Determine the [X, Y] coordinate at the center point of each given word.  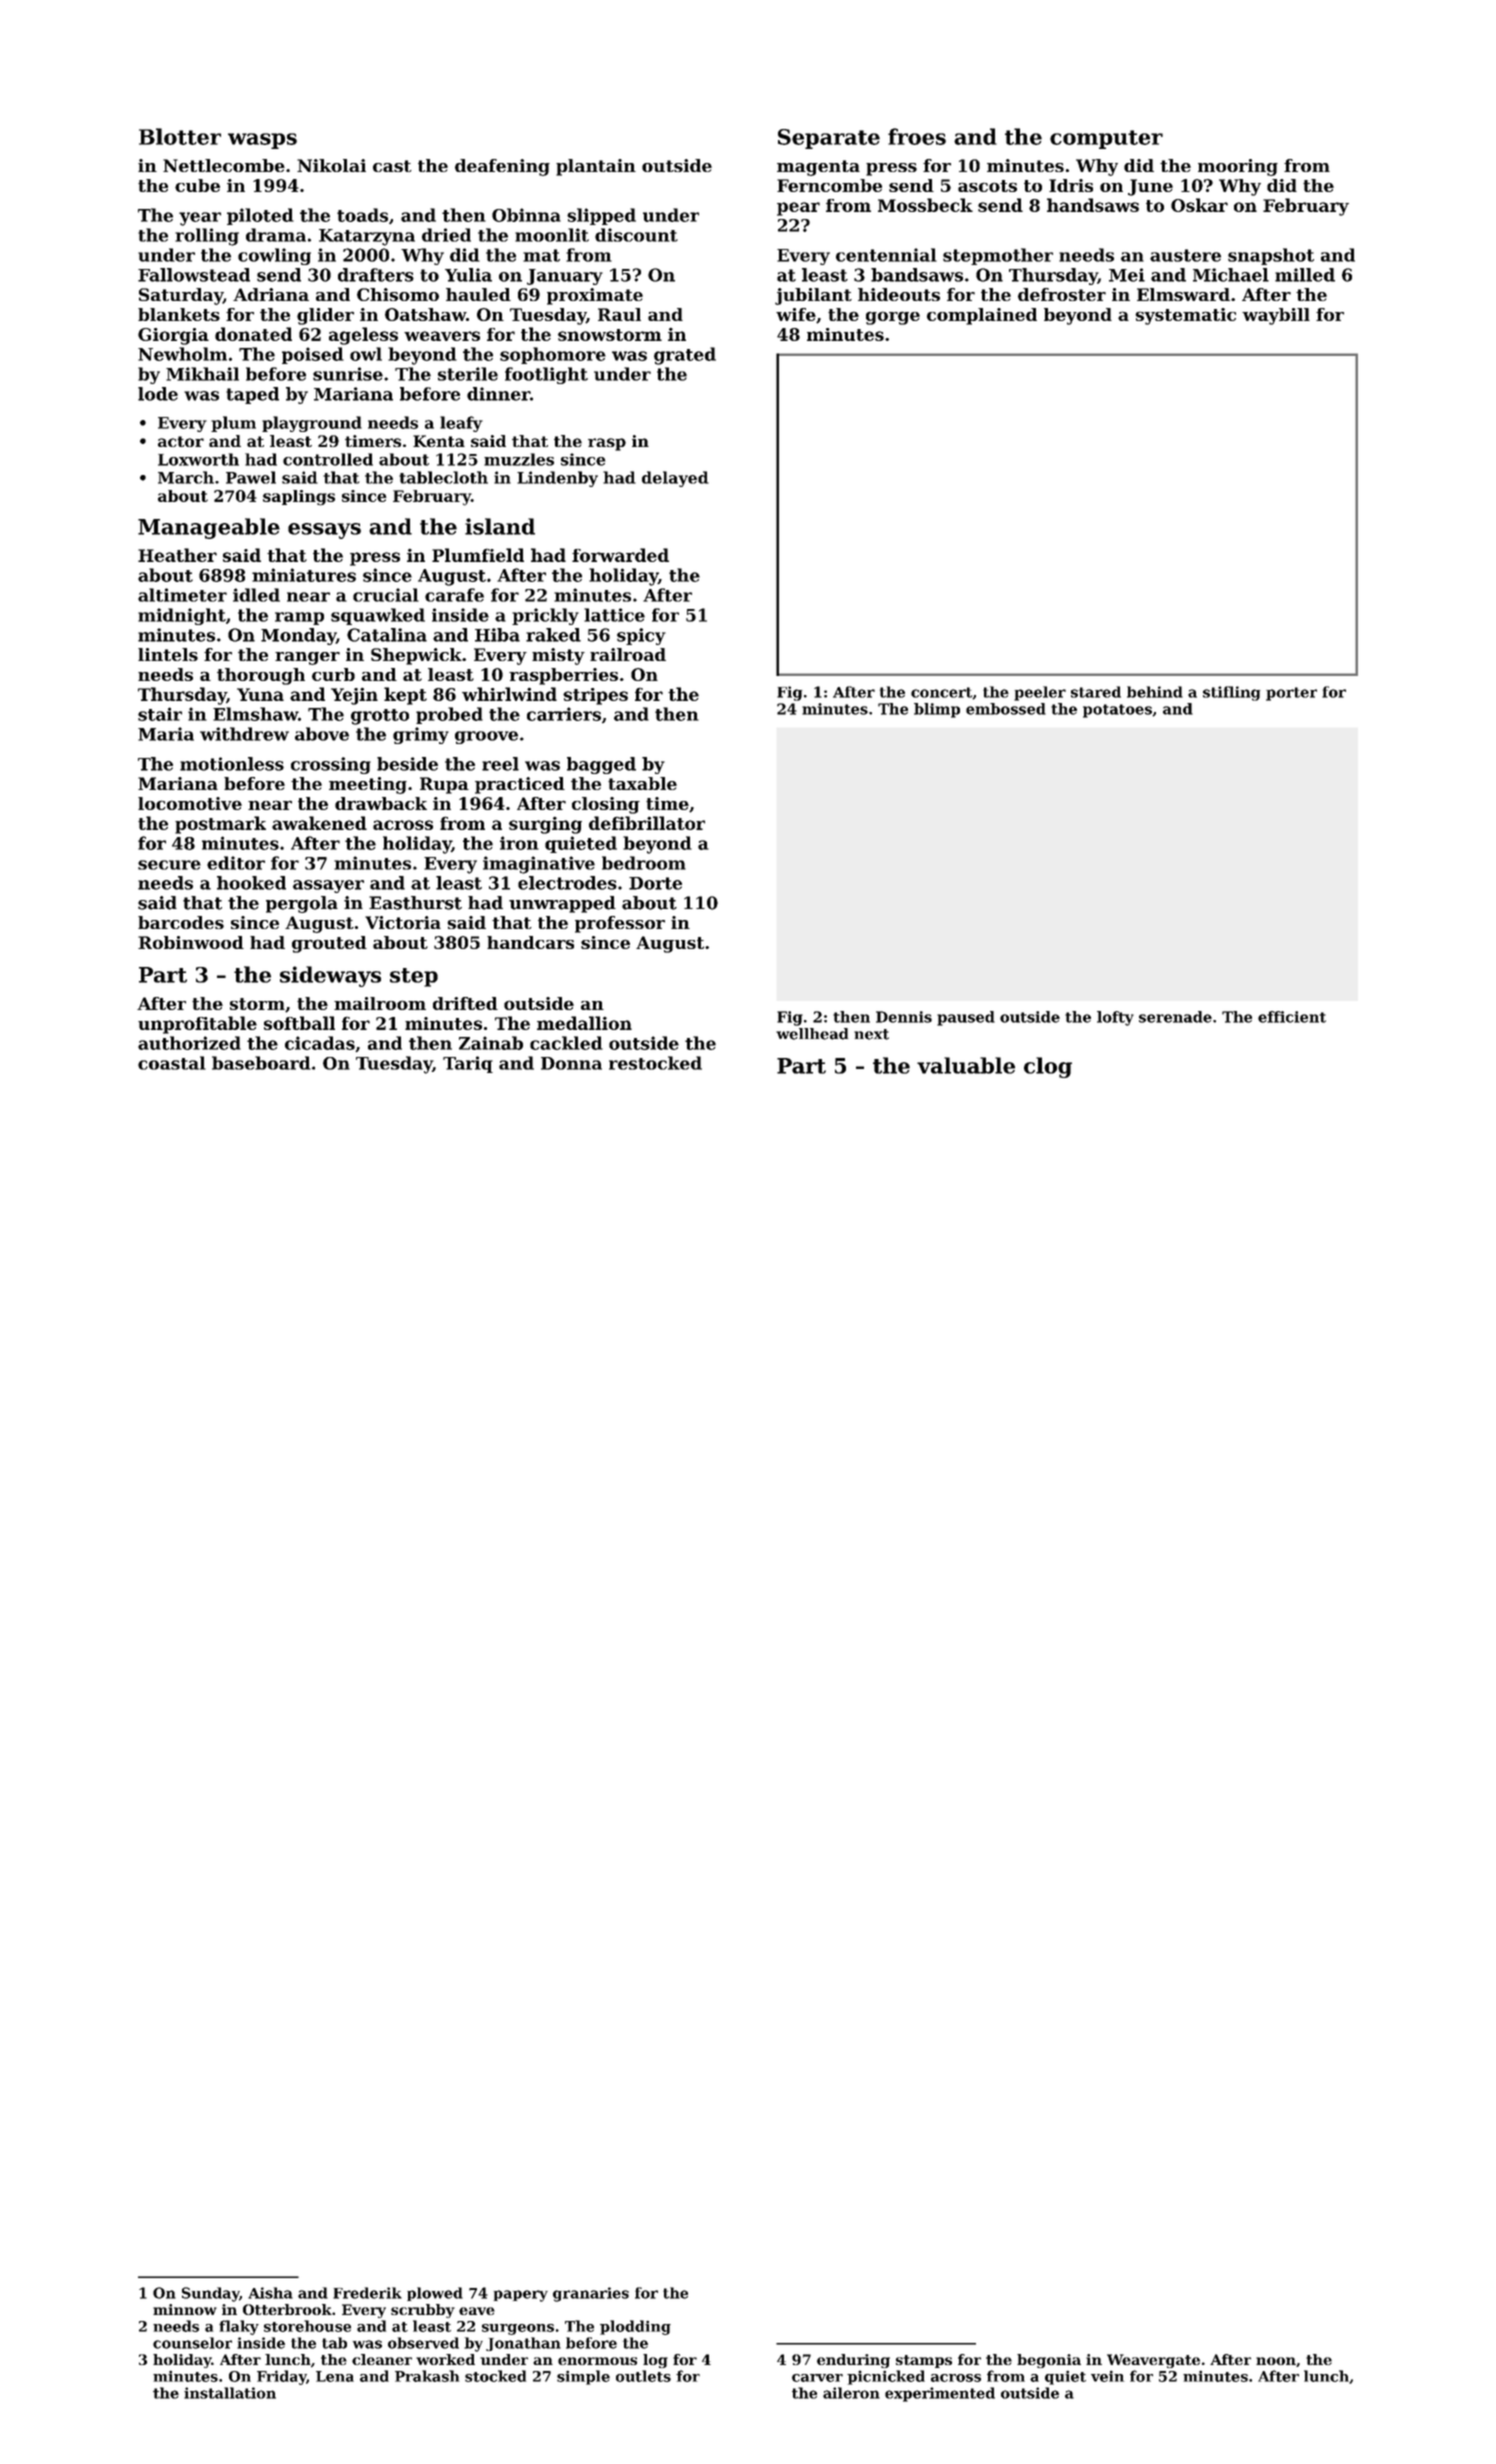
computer [1106, 139]
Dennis [904, 1017]
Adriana [271, 294]
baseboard [261, 1063]
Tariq [468, 1064]
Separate [829, 139]
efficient [1292, 1017]
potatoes [1117, 711]
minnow [185, 2309]
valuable [966, 1065]
